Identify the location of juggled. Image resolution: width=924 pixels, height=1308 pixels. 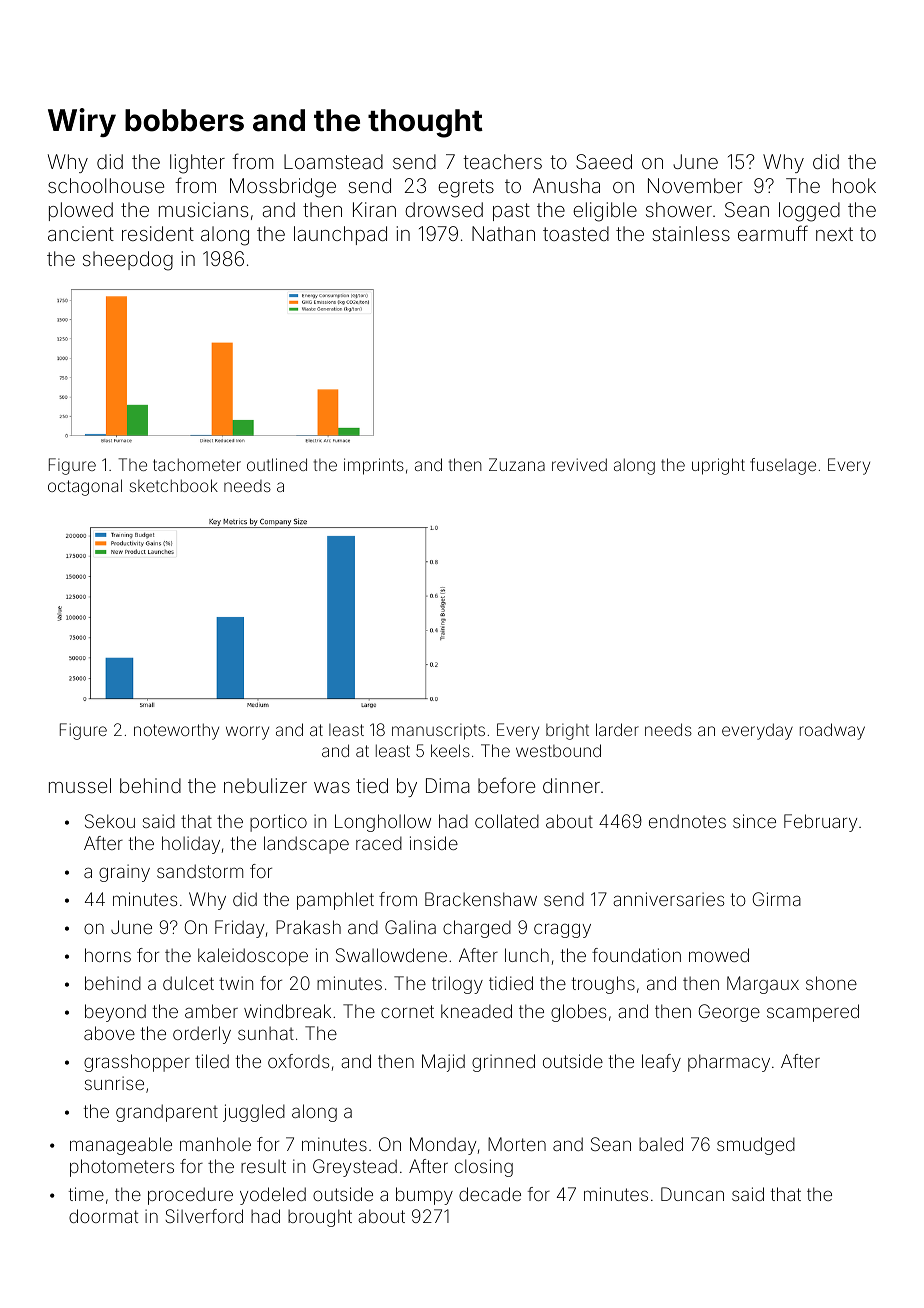
(254, 1113).
